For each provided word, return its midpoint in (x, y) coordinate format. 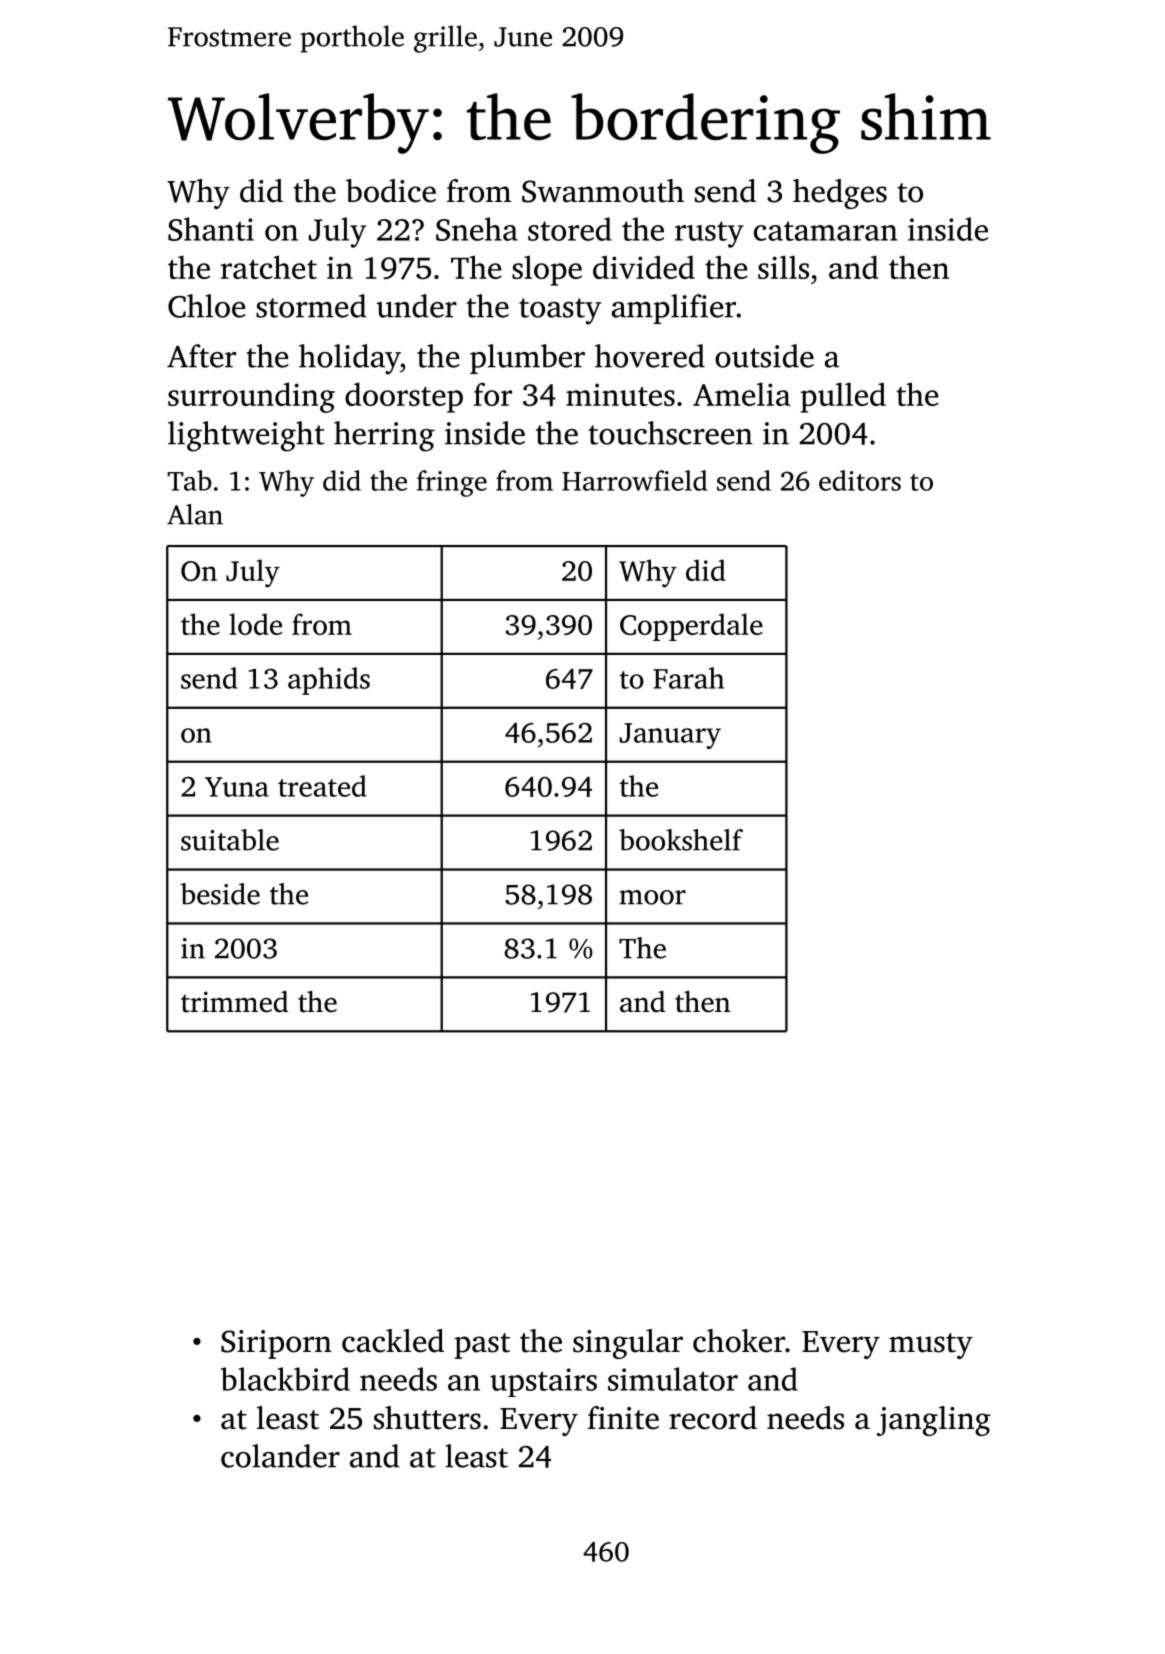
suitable (230, 840)
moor (652, 897)
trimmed (234, 1002)
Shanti (211, 229)
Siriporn (276, 1344)
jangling (934, 1421)
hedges (840, 194)
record (713, 1418)
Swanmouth (603, 191)
